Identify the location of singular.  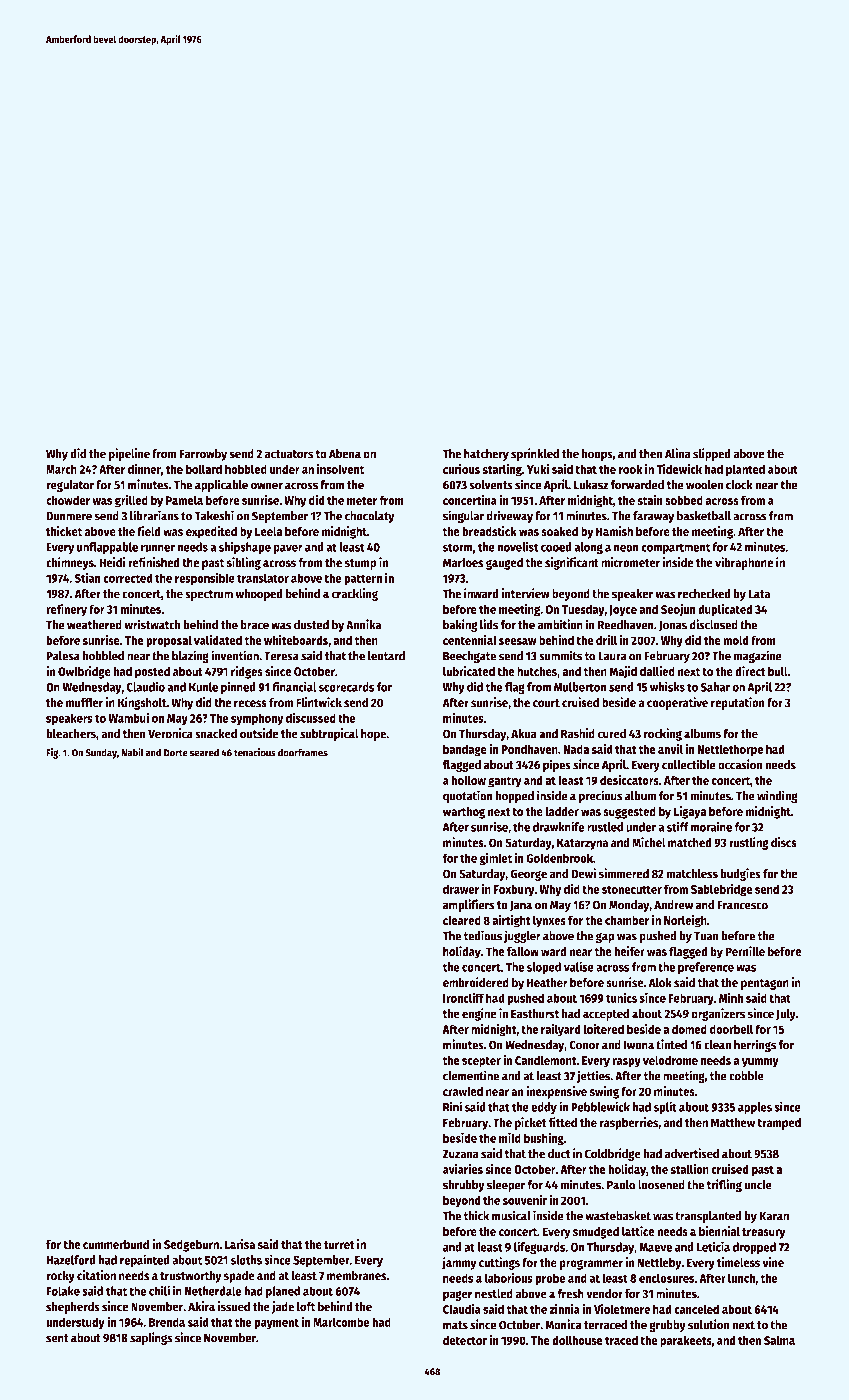
(463, 516).
